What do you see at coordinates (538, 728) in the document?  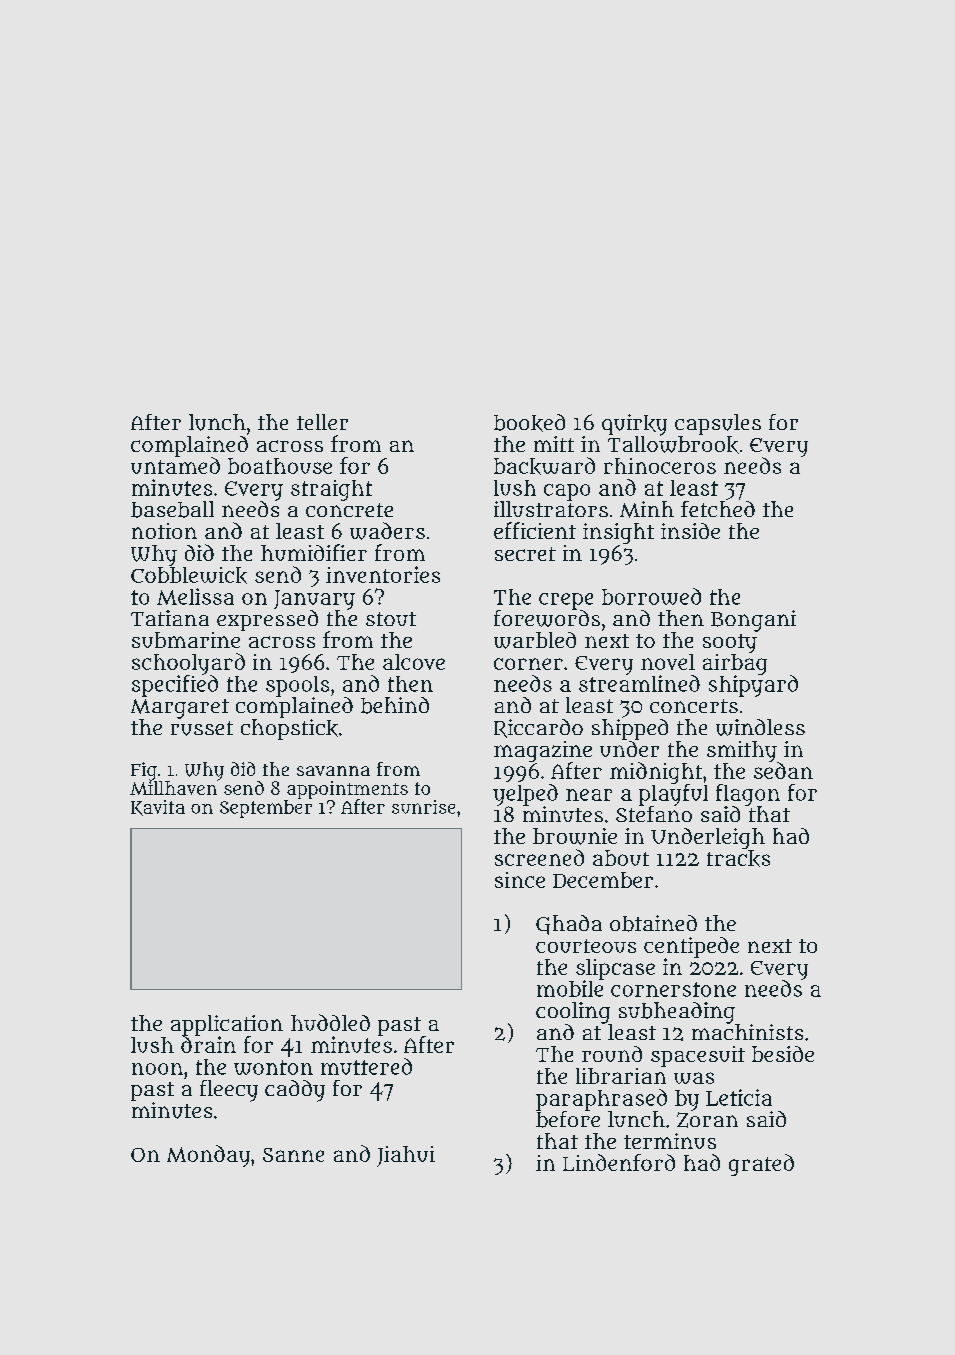 I see `Riccardo` at bounding box center [538, 728].
